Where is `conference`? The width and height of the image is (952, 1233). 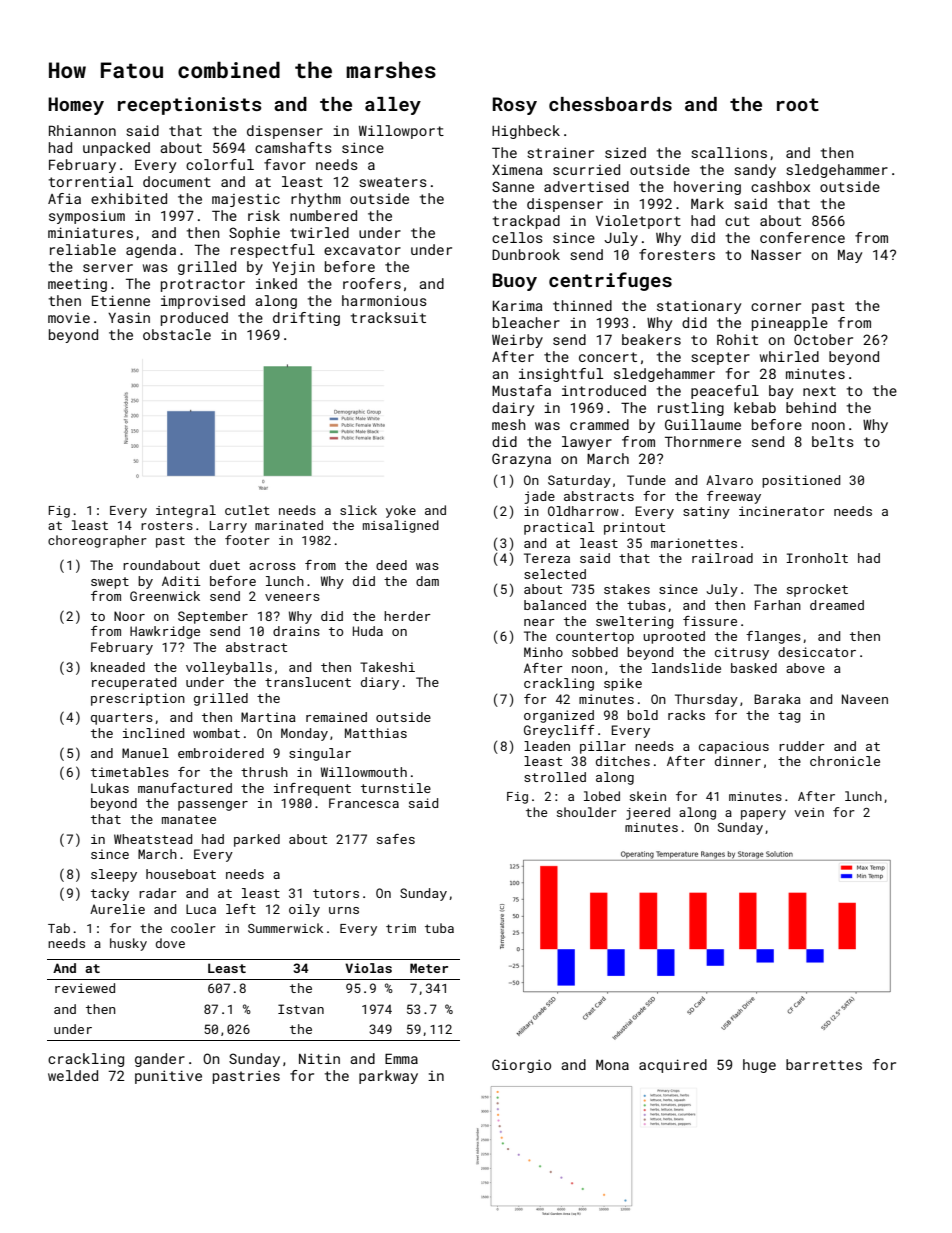 conference is located at coordinates (802, 237).
